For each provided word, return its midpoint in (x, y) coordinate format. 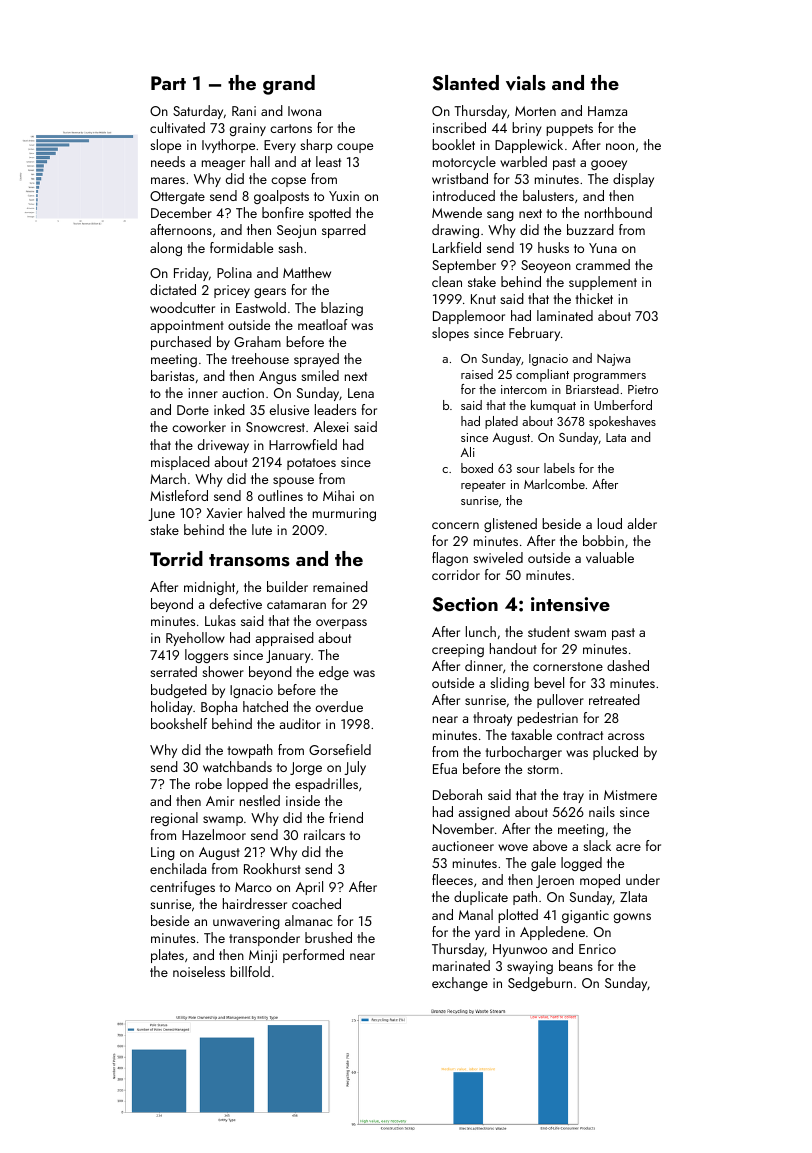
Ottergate (177, 197)
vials (526, 83)
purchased (181, 343)
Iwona (304, 111)
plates (167, 956)
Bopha (219, 708)
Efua (445, 768)
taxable (531, 734)
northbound (618, 212)
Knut (483, 299)
